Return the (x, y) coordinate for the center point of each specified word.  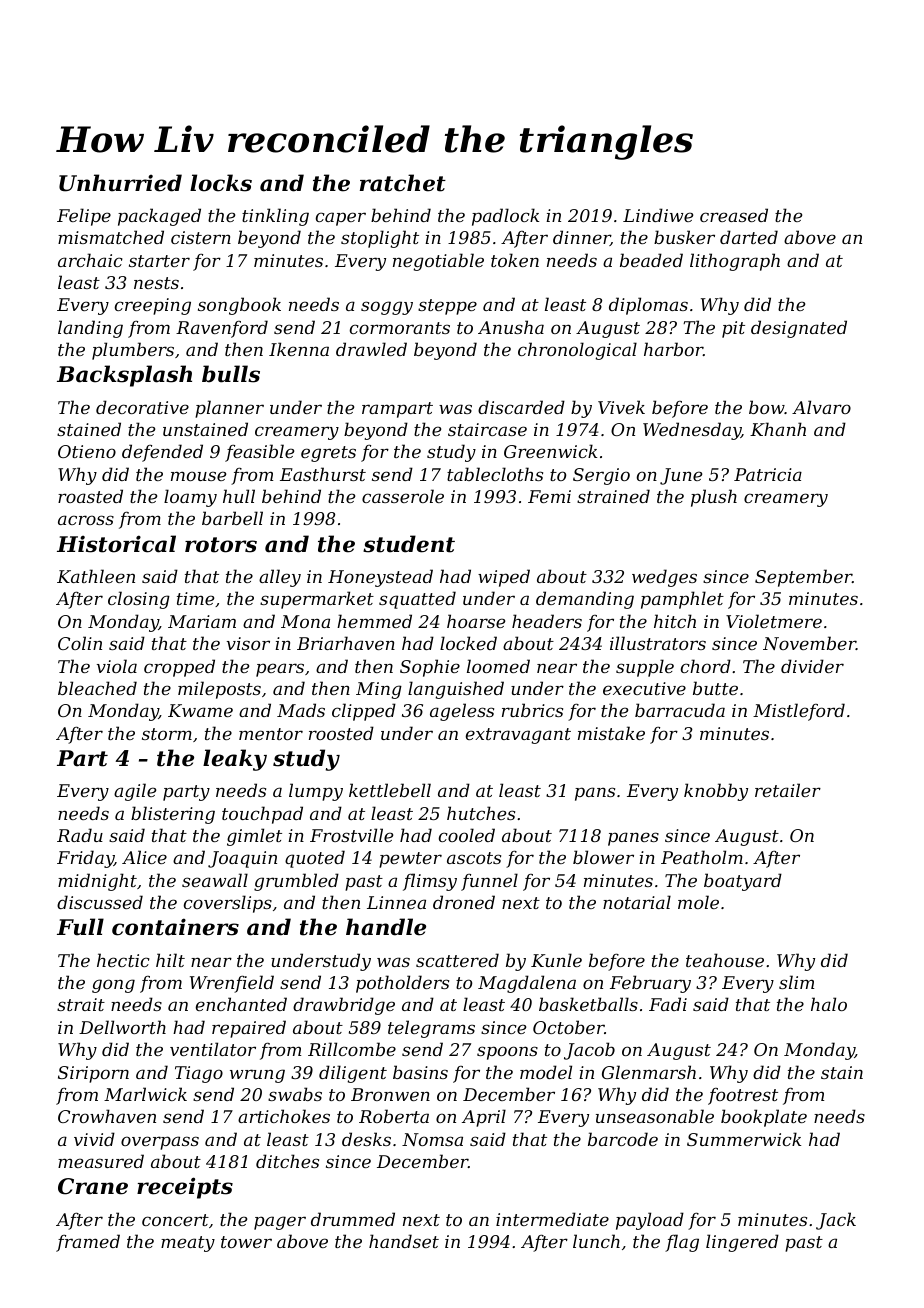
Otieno (87, 451)
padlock (505, 217)
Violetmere (774, 621)
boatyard (743, 882)
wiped (504, 578)
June (681, 476)
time (195, 598)
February (650, 984)
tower (246, 1242)
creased (734, 215)
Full (80, 927)
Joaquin (242, 859)
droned (464, 902)
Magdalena (527, 984)
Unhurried (120, 183)
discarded (521, 407)
